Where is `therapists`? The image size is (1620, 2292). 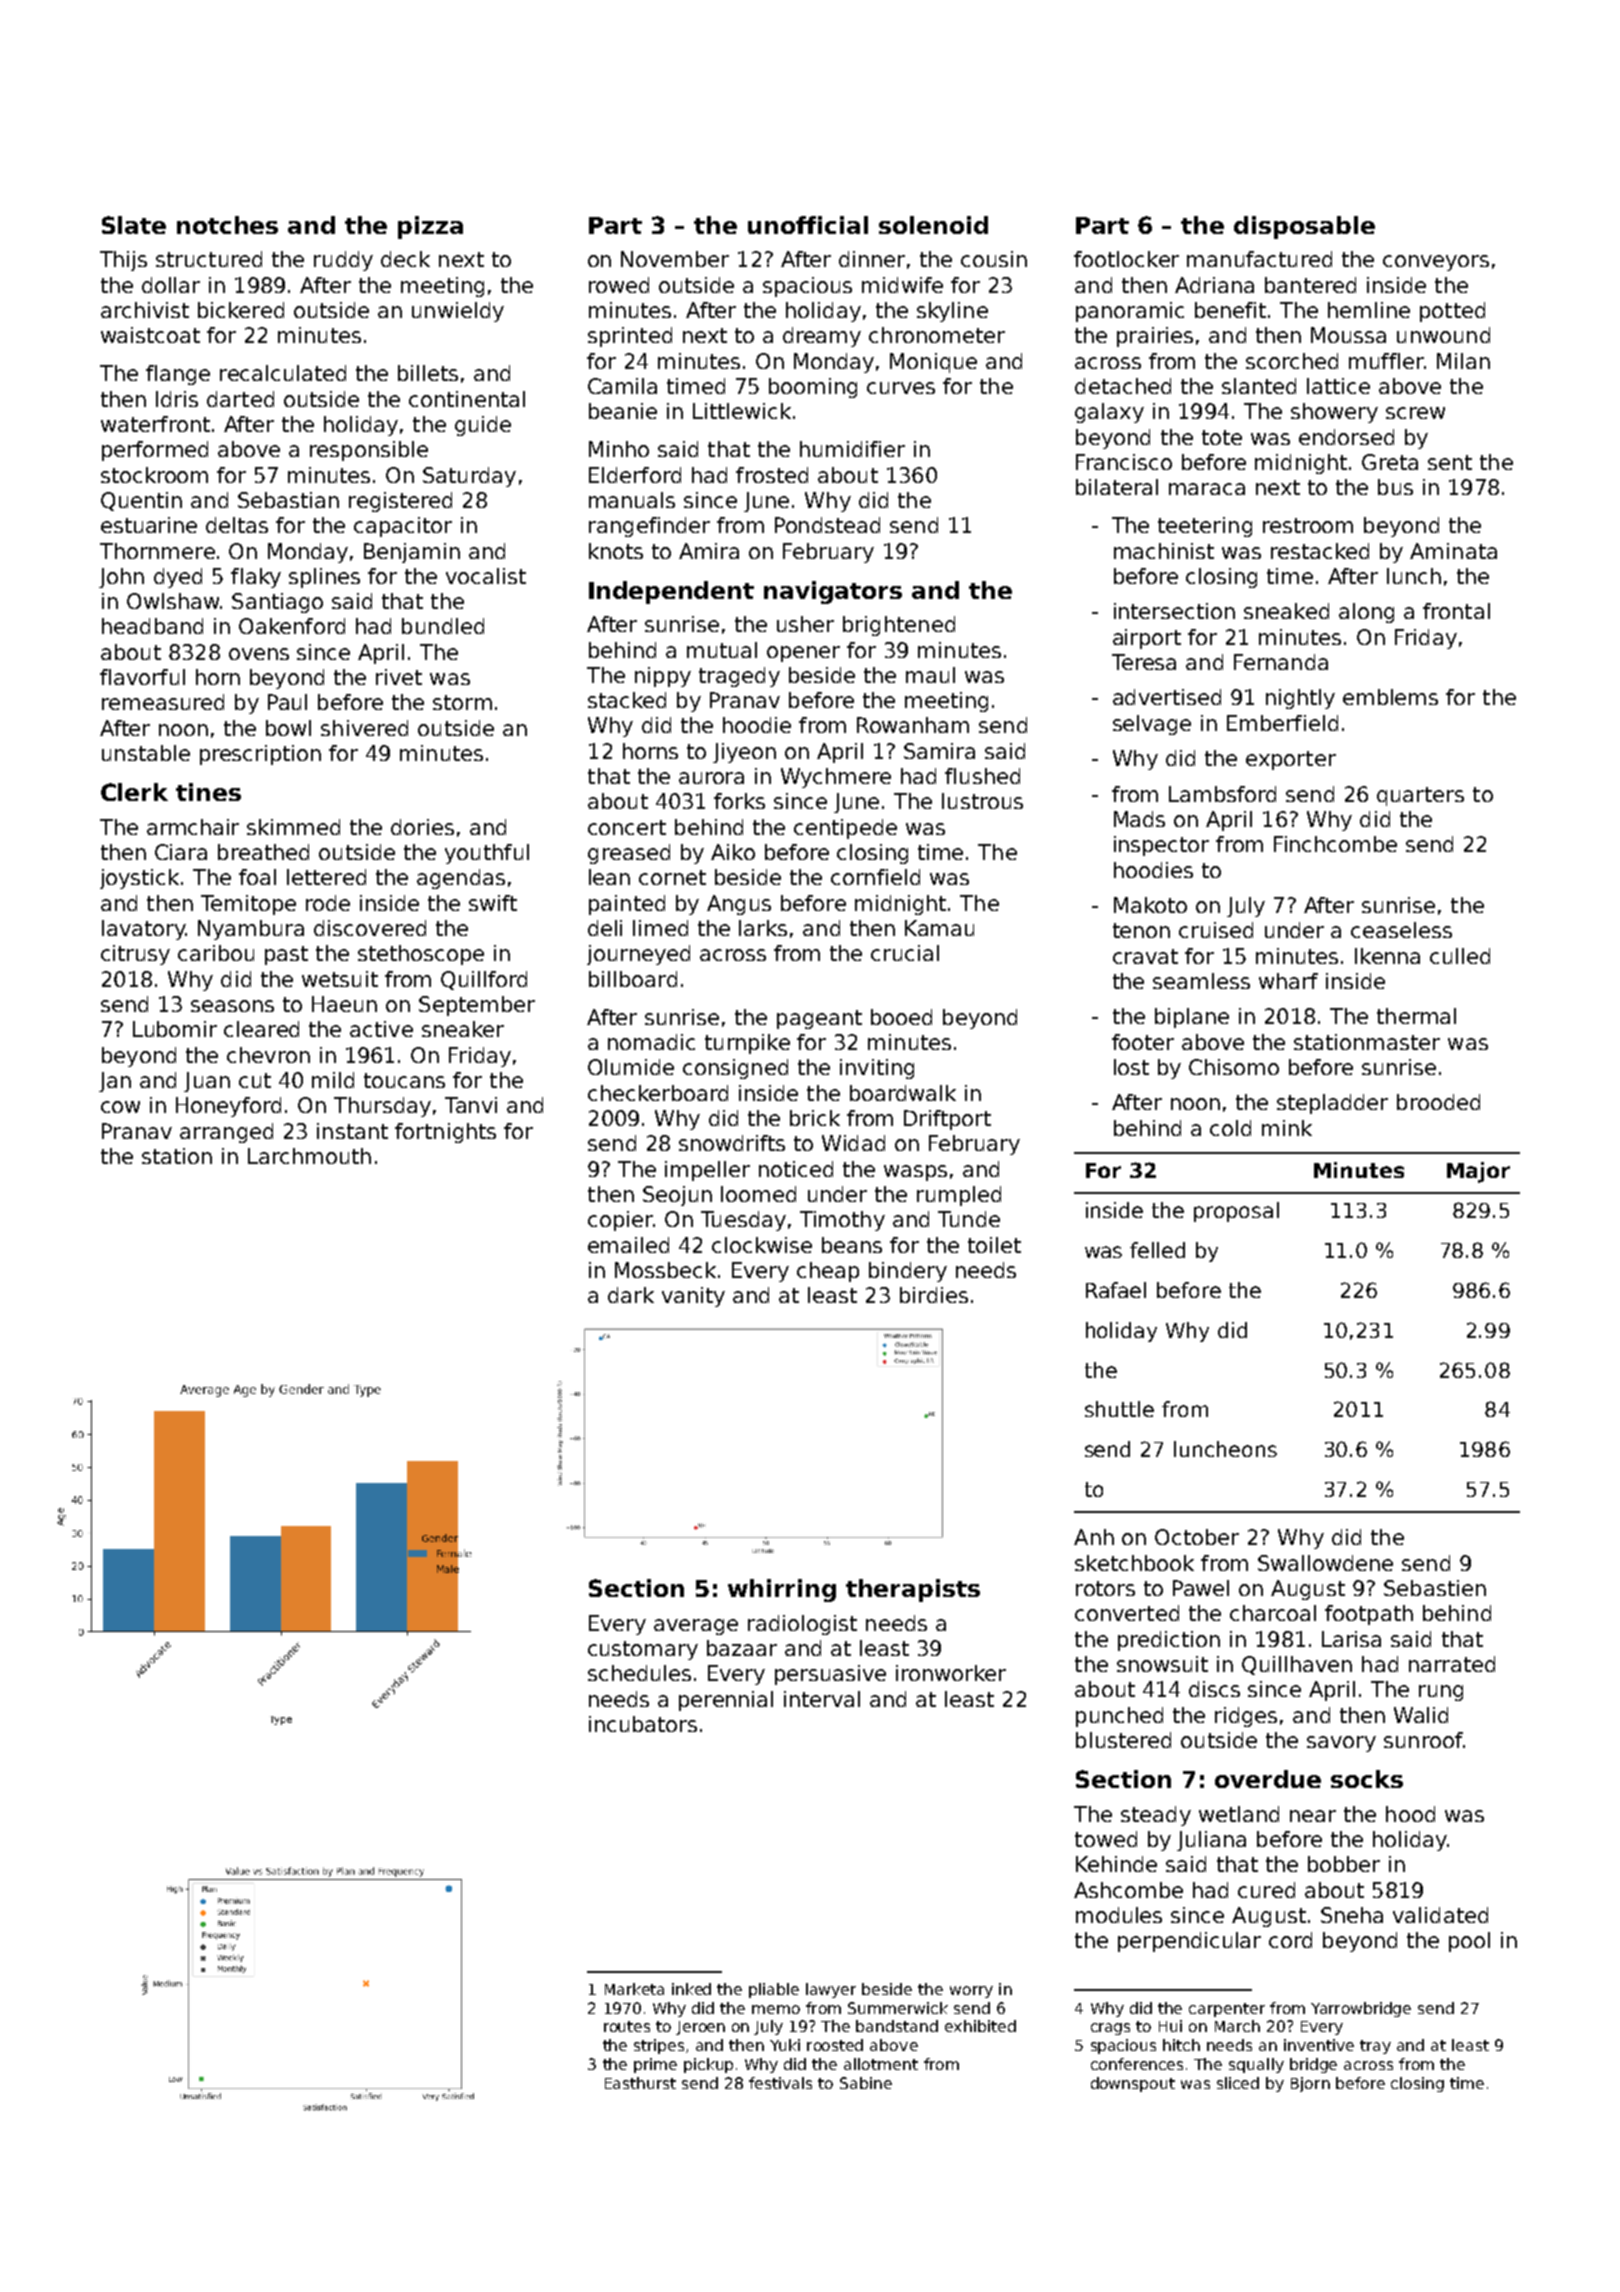 therapists is located at coordinates (913, 1590).
